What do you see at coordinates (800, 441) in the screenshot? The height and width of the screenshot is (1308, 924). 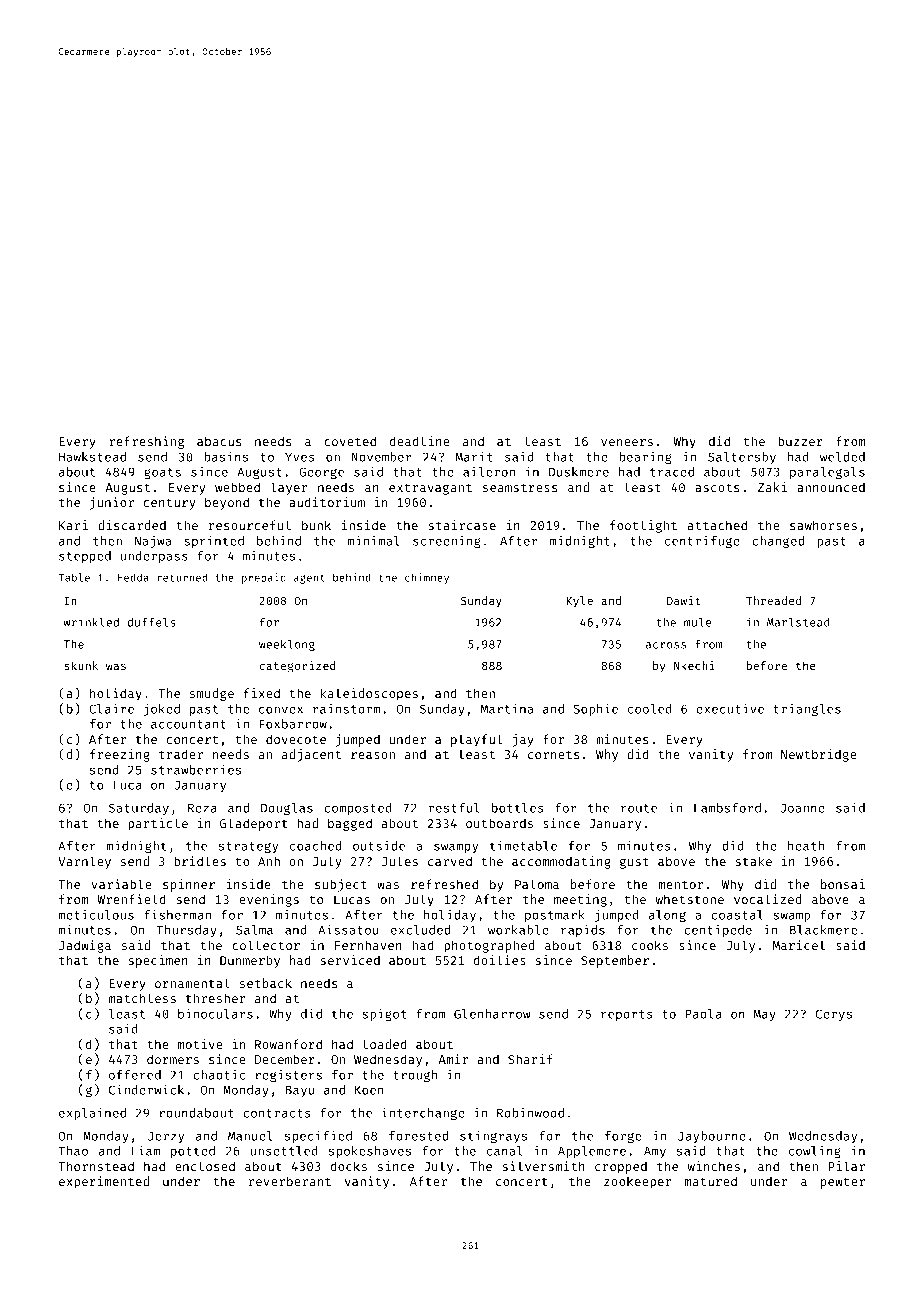 I see `buzzer` at bounding box center [800, 441].
